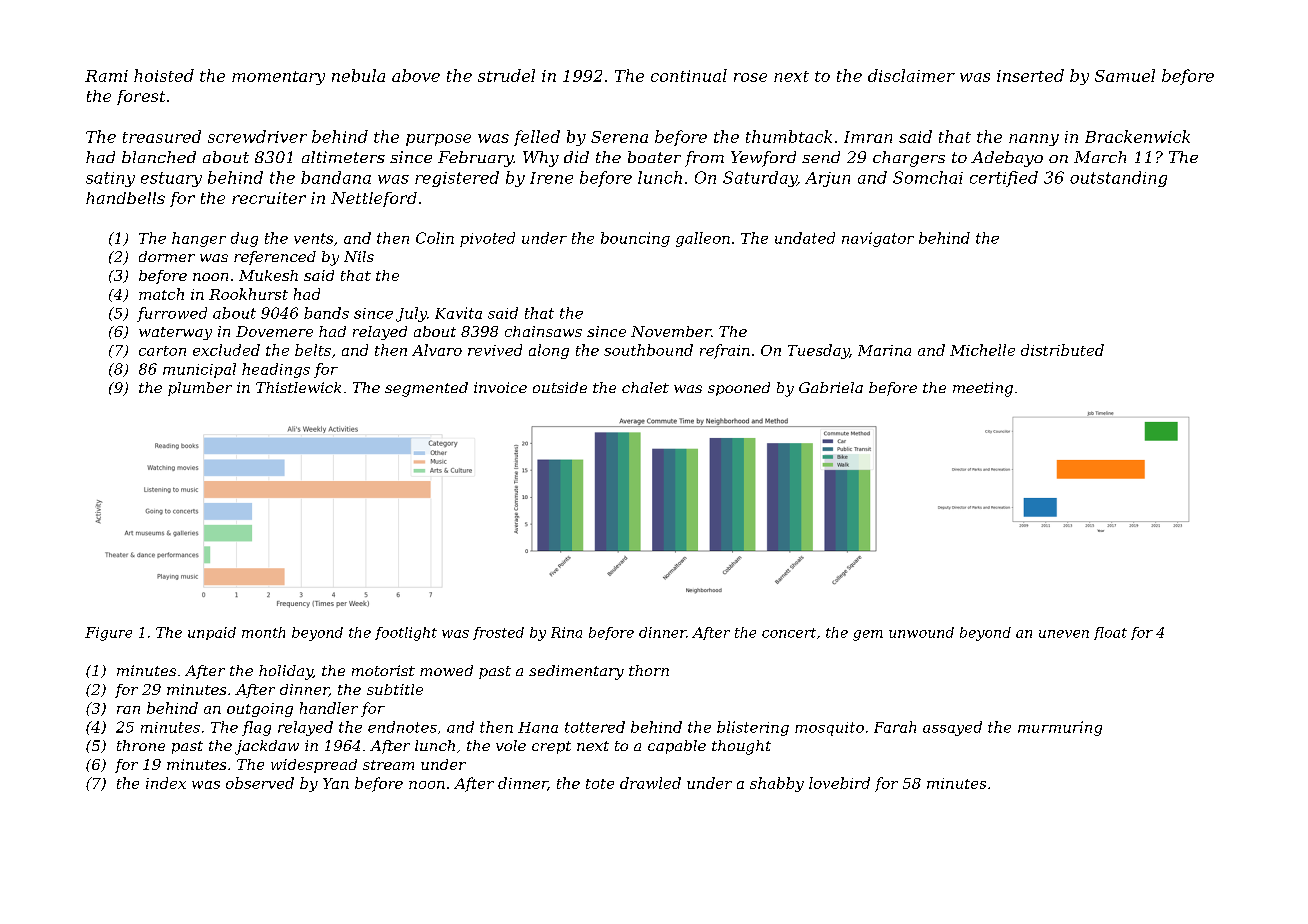  What do you see at coordinates (982, 350) in the screenshot?
I see `Michelle` at bounding box center [982, 350].
